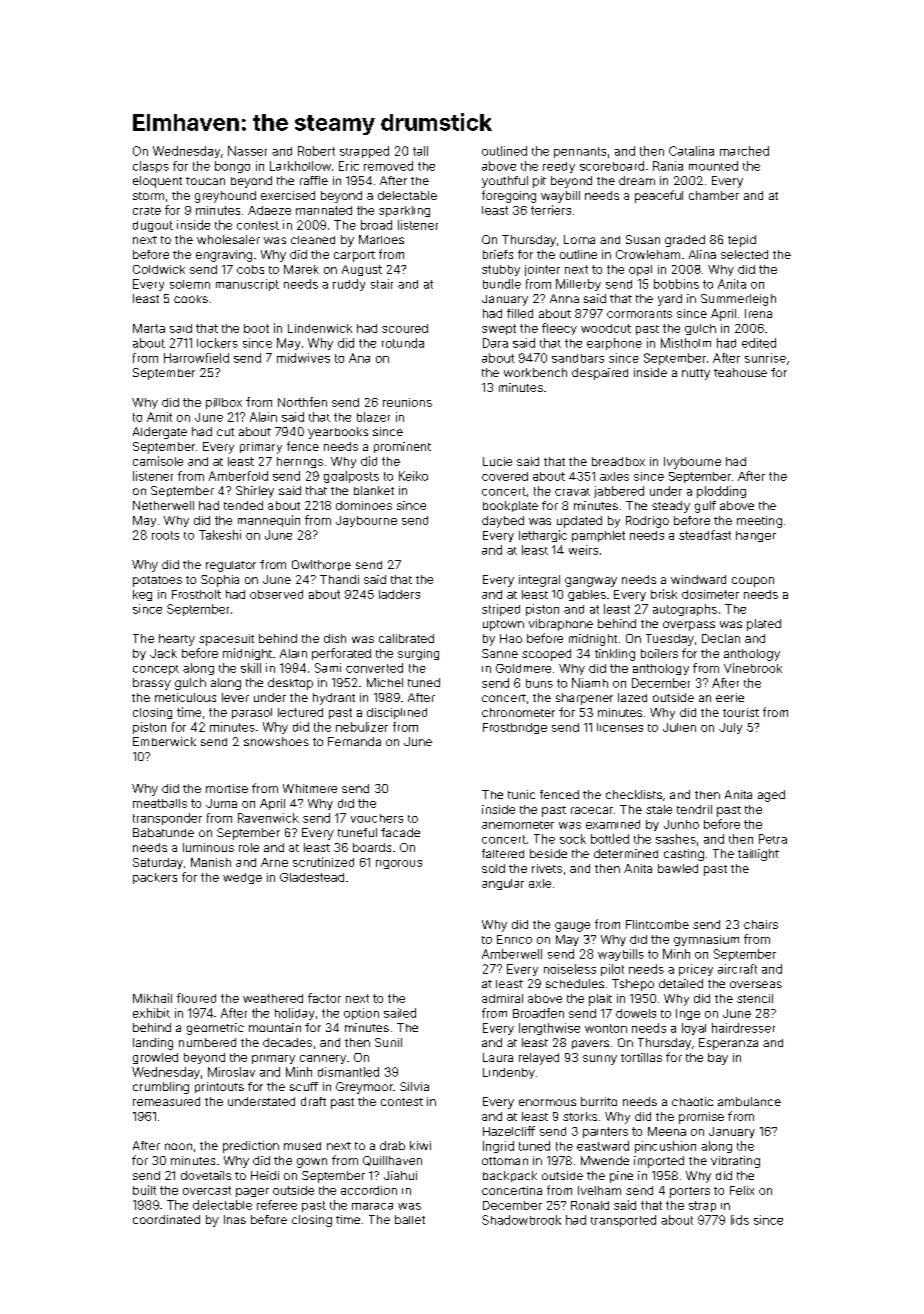 Image resolution: width=924 pixels, height=1314 pixels. Describe the element at coordinates (418, 654) in the page. I see `surging` at that location.
